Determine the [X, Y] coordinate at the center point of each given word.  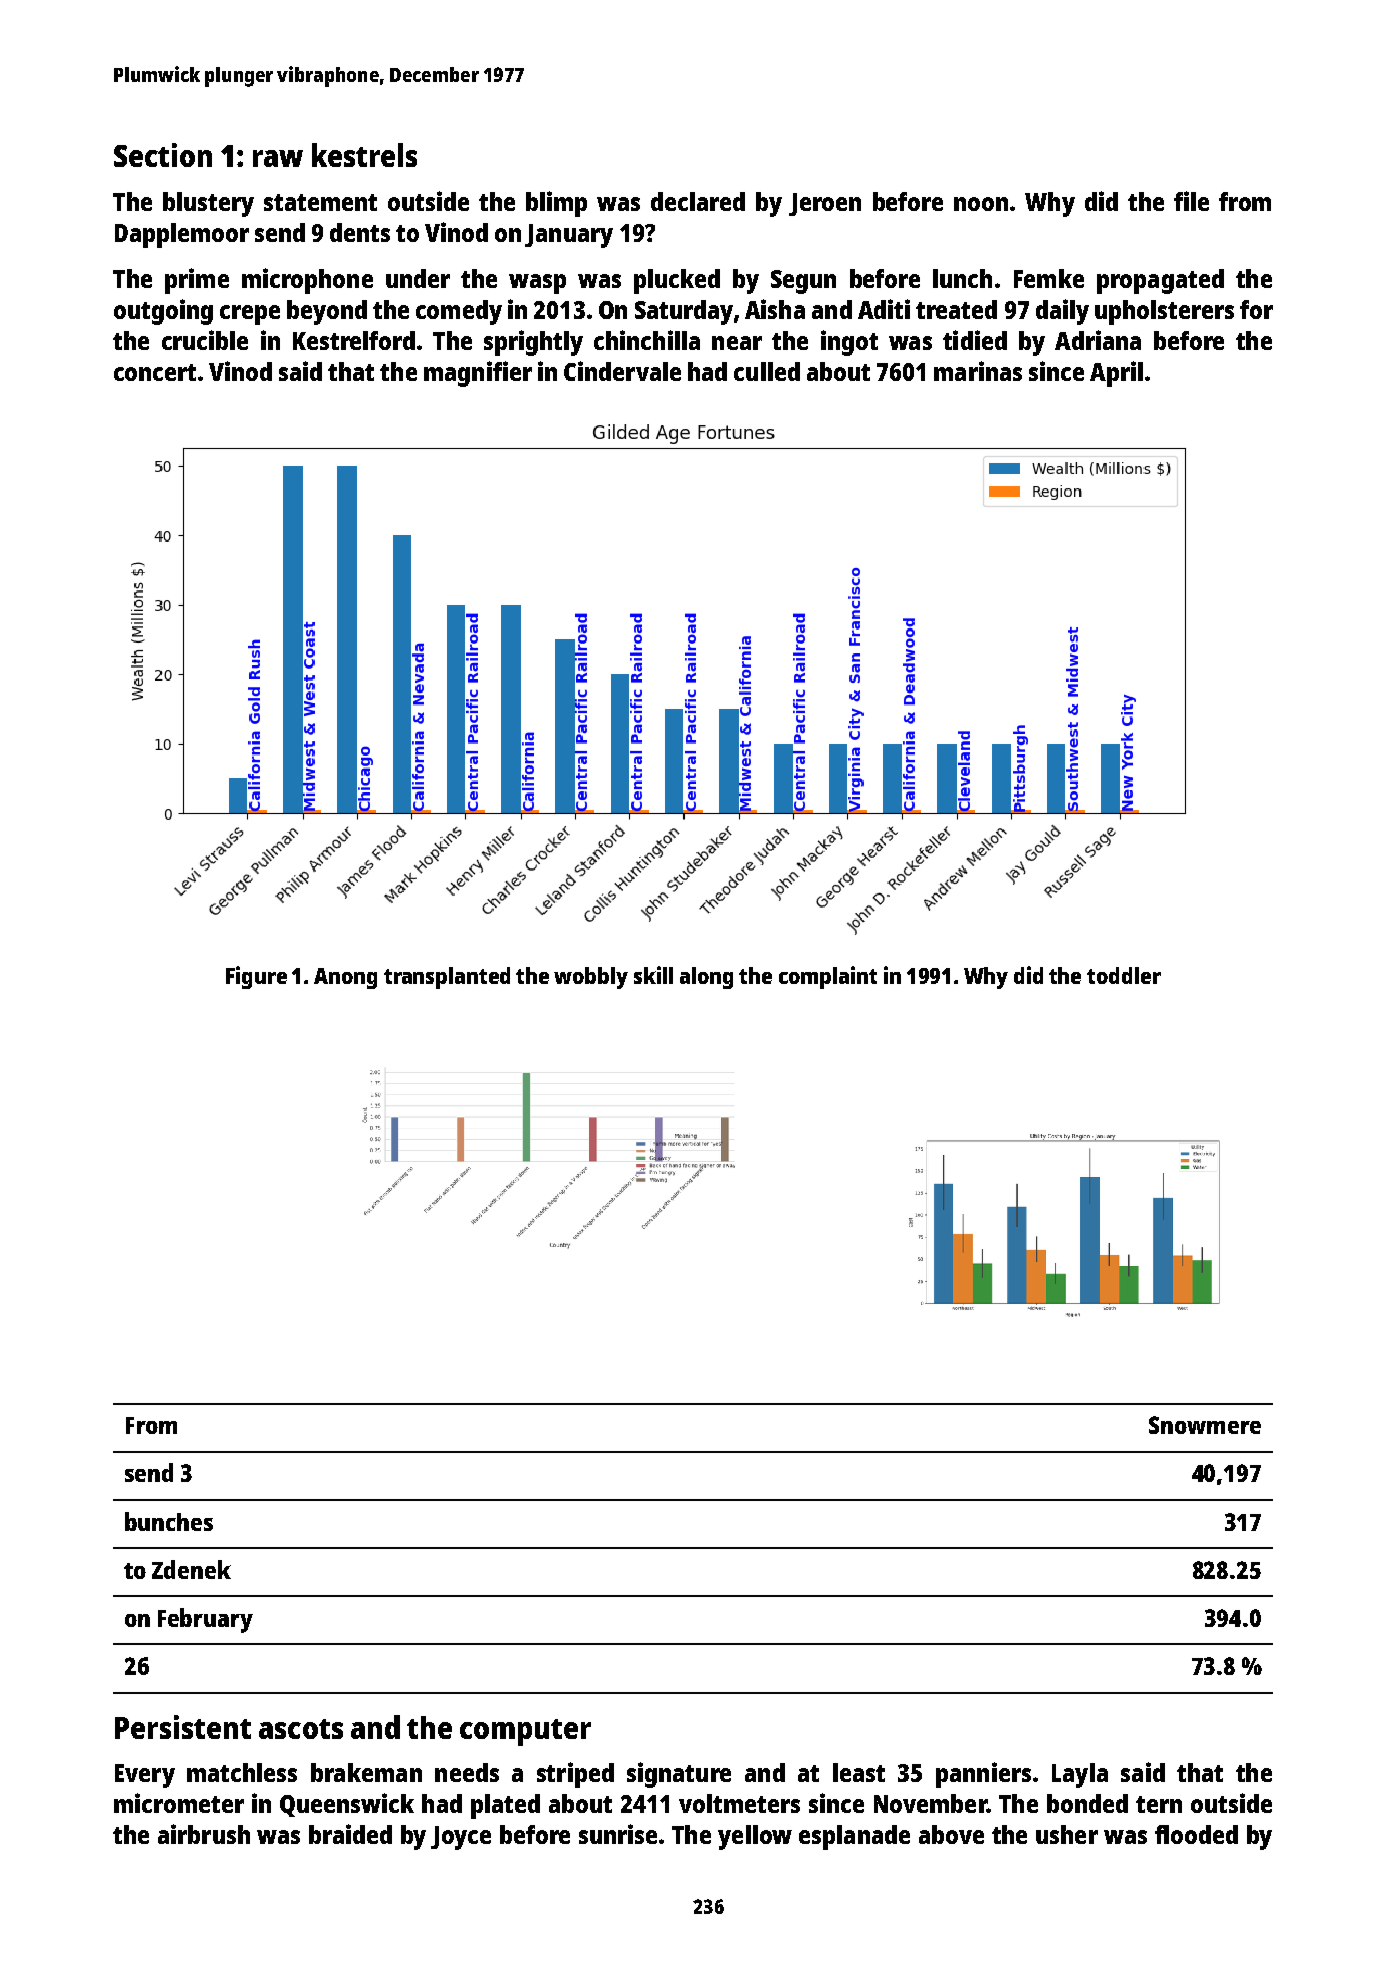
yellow [755, 1837]
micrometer [179, 1803]
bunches [169, 1521]
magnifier [478, 374]
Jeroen [825, 204]
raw [278, 158]
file [1191, 201]
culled [767, 371]
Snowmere [1205, 1425]
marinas [978, 371]
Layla [1080, 1775]
